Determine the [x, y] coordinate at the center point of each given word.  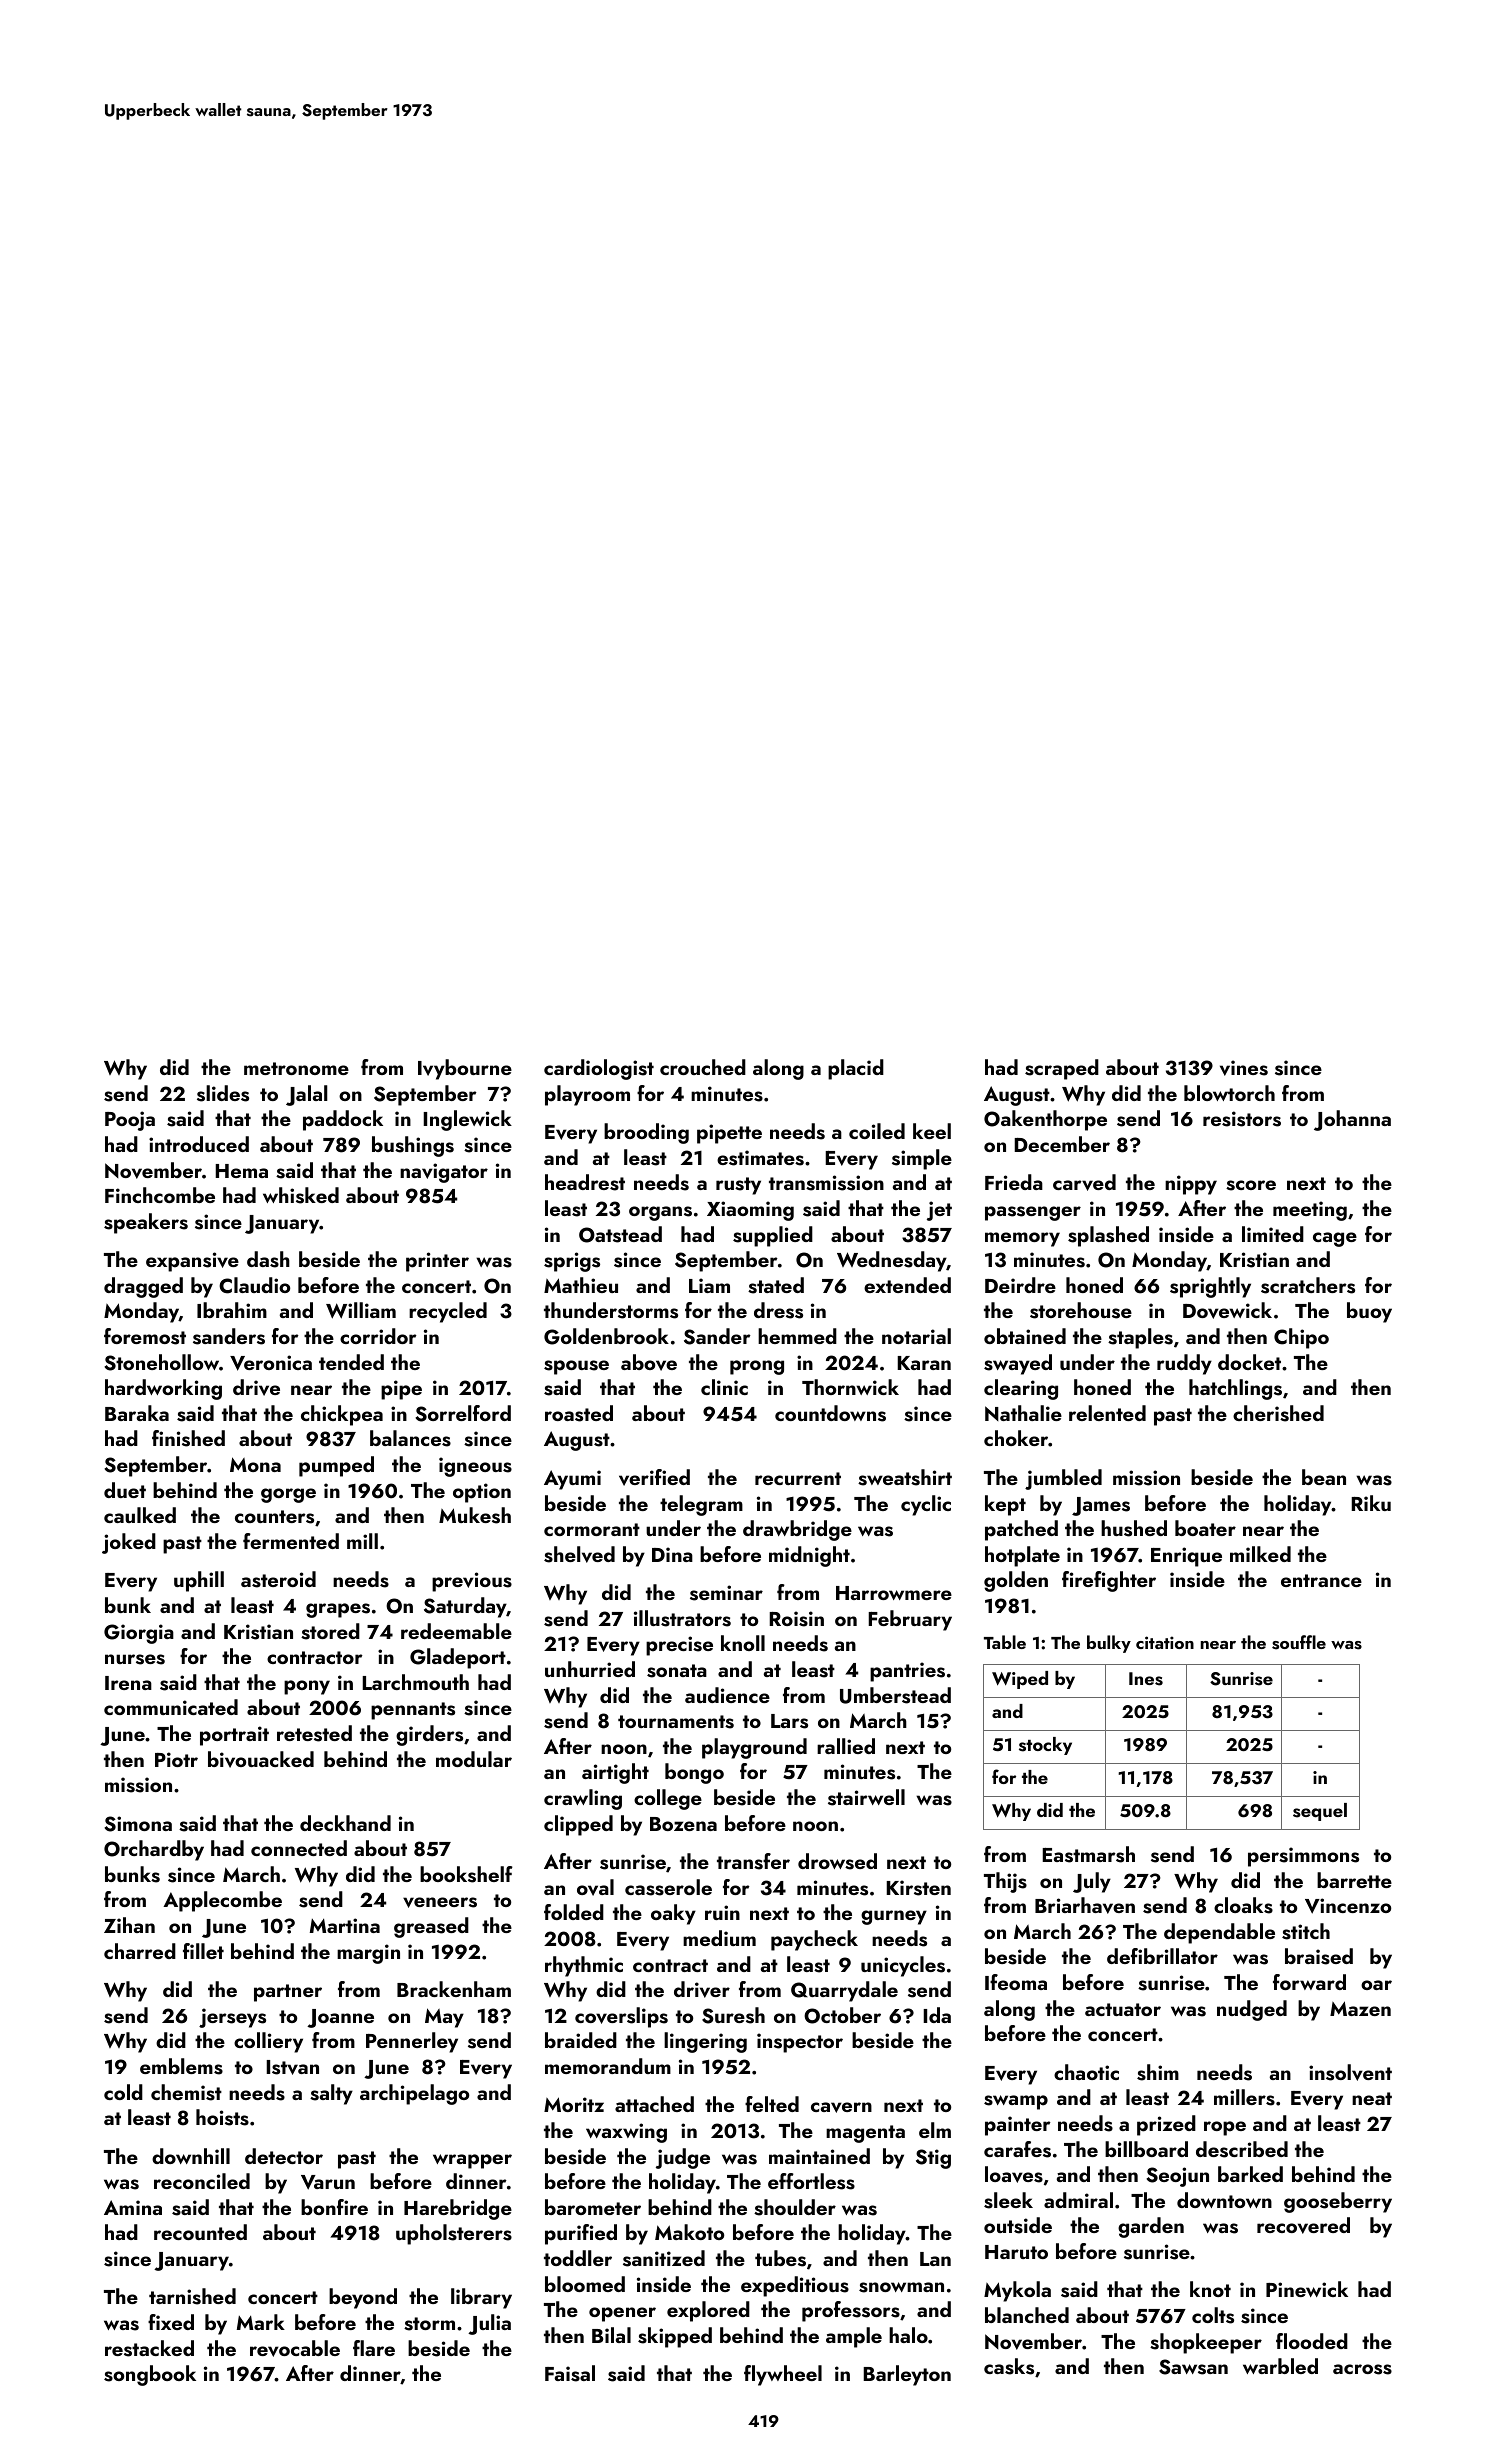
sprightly [1210, 1287]
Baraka [137, 1413]
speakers [146, 1223]
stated [776, 1285]
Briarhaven [1085, 1905]
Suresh [733, 2015]
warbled [1280, 2366]
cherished [1278, 1413]
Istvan [292, 2067]
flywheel [783, 2375]
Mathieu [581, 1285]
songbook [150, 2375]
